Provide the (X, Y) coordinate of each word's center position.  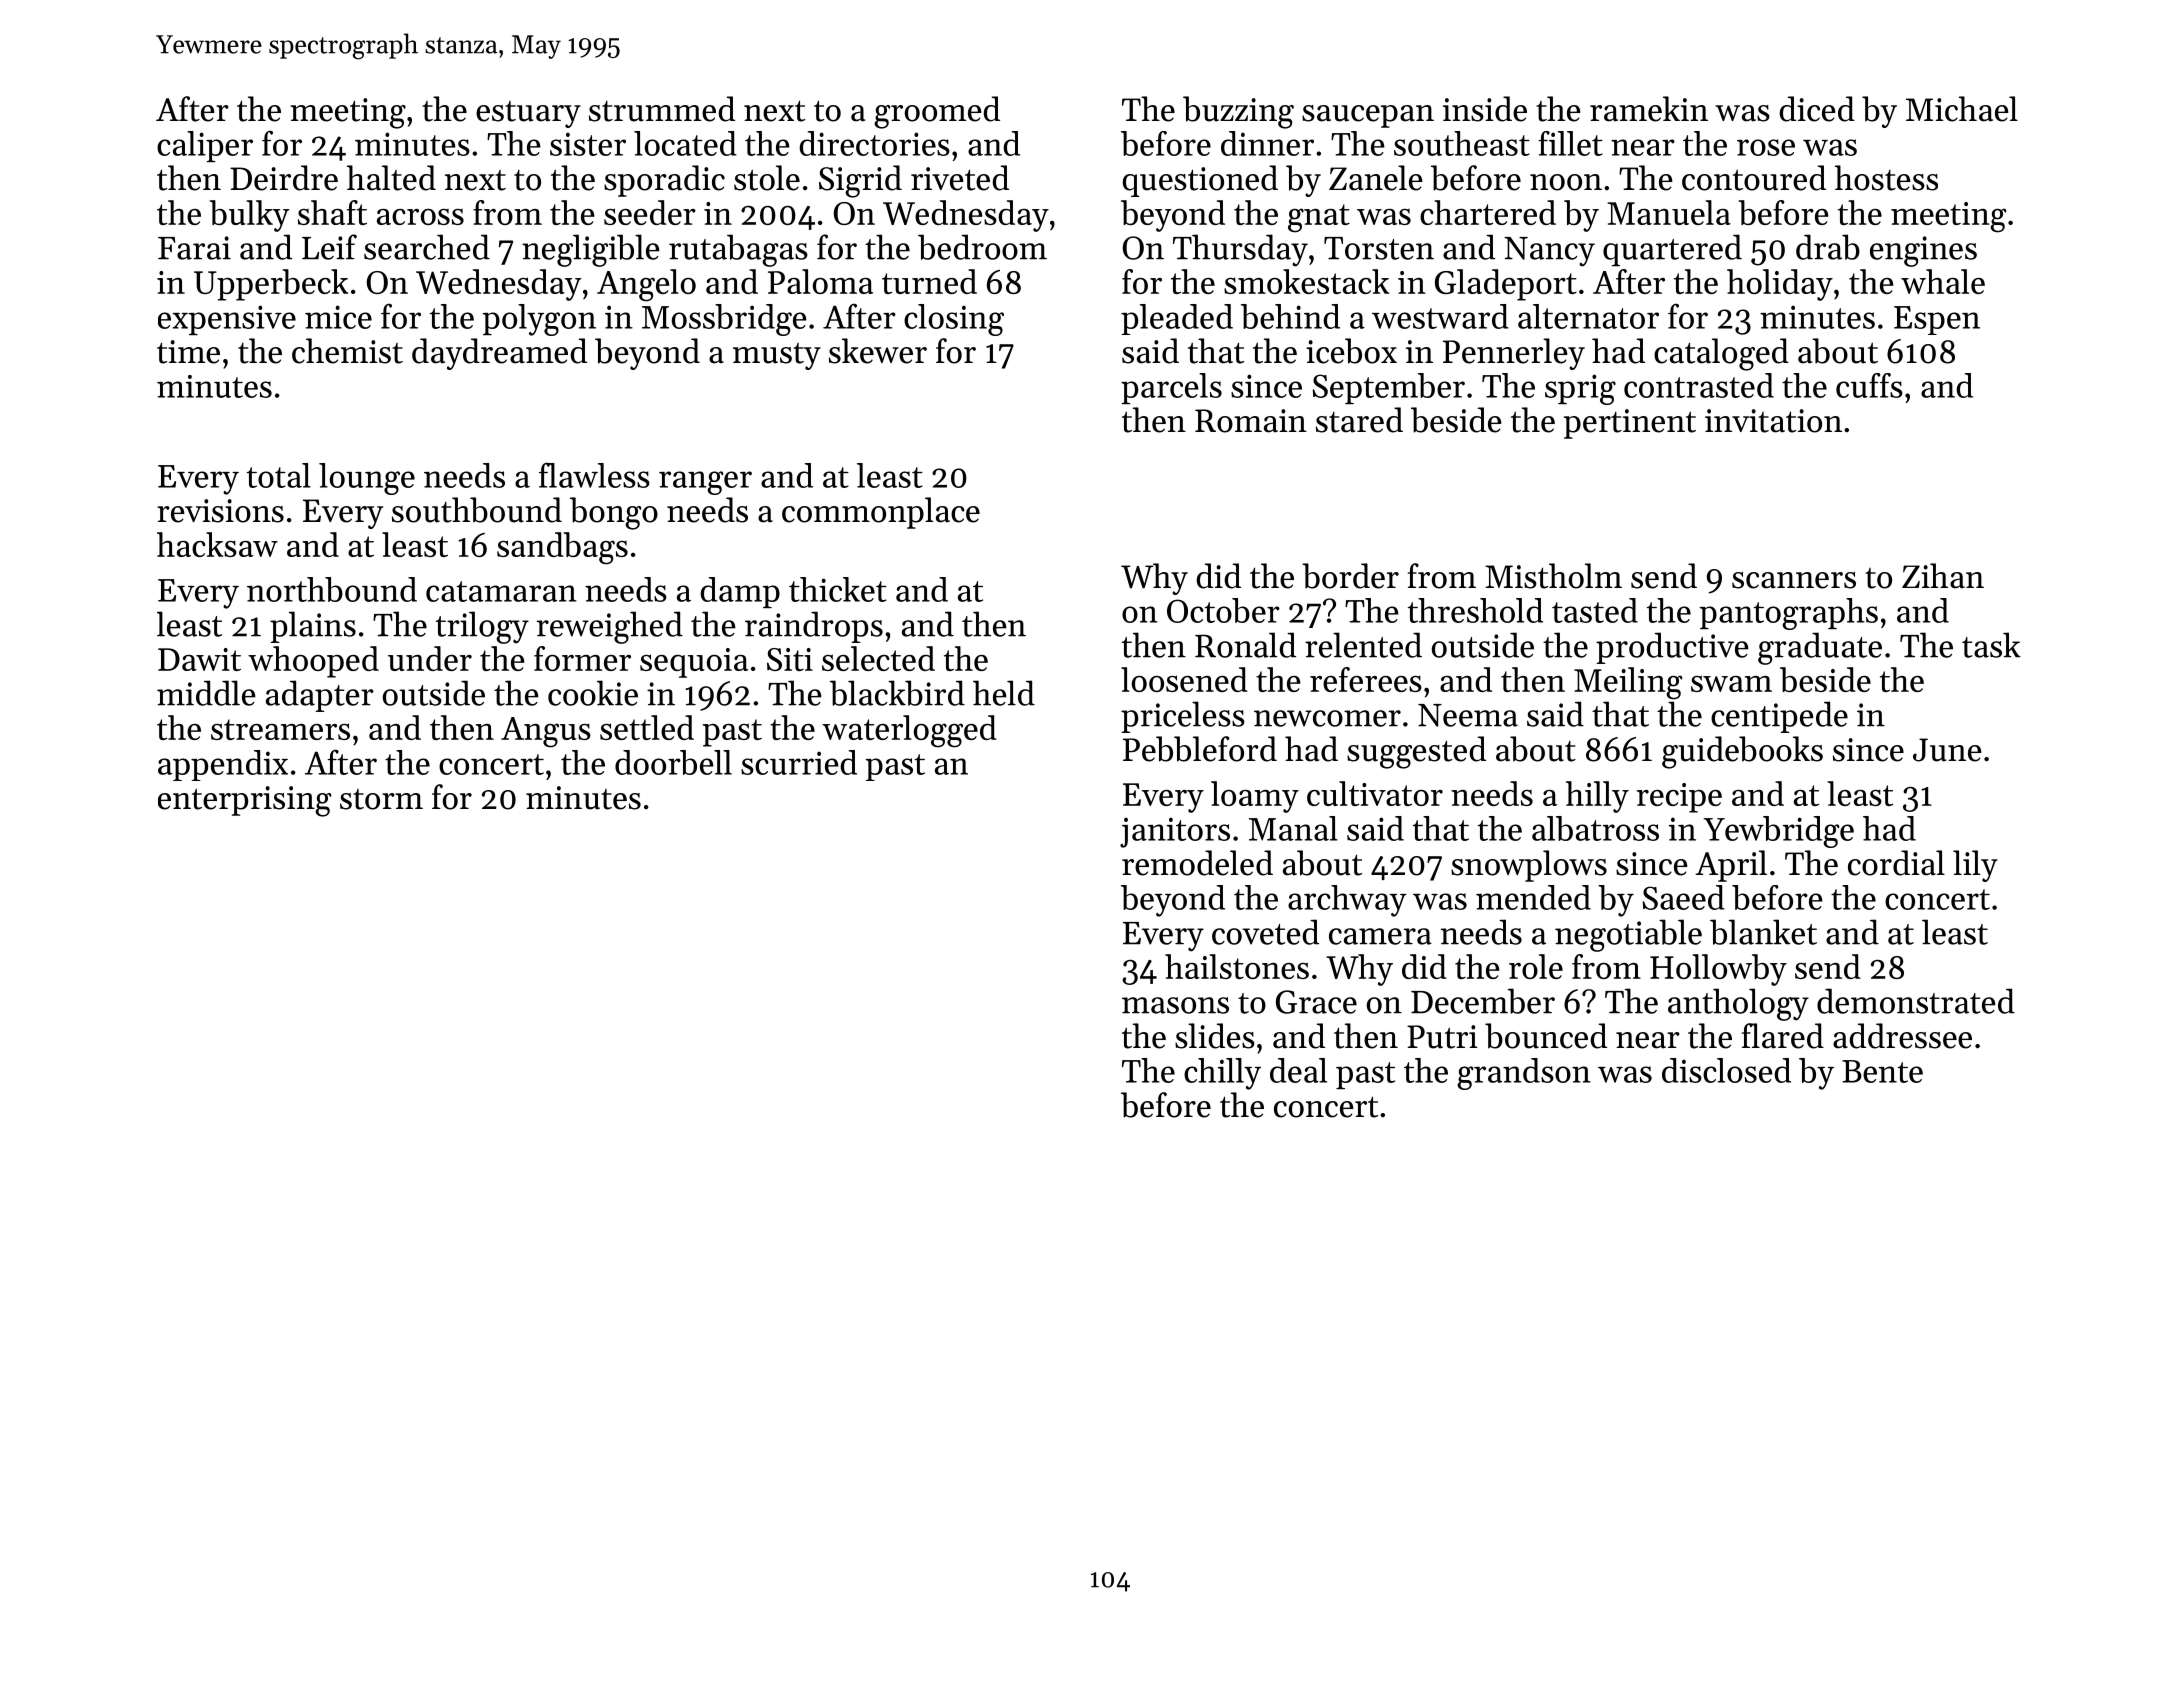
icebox (1351, 351)
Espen (1937, 320)
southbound (477, 510)
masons (1175, 1005)
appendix (223, 765)
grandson (1524, 1074)
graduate (1820, 648)
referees (1366, 679)
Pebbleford (1200, 749)
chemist (347, 351)
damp (740, 592)
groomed (937, 112)
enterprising (245, 801)
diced (1817, 109)
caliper (205, 146)
